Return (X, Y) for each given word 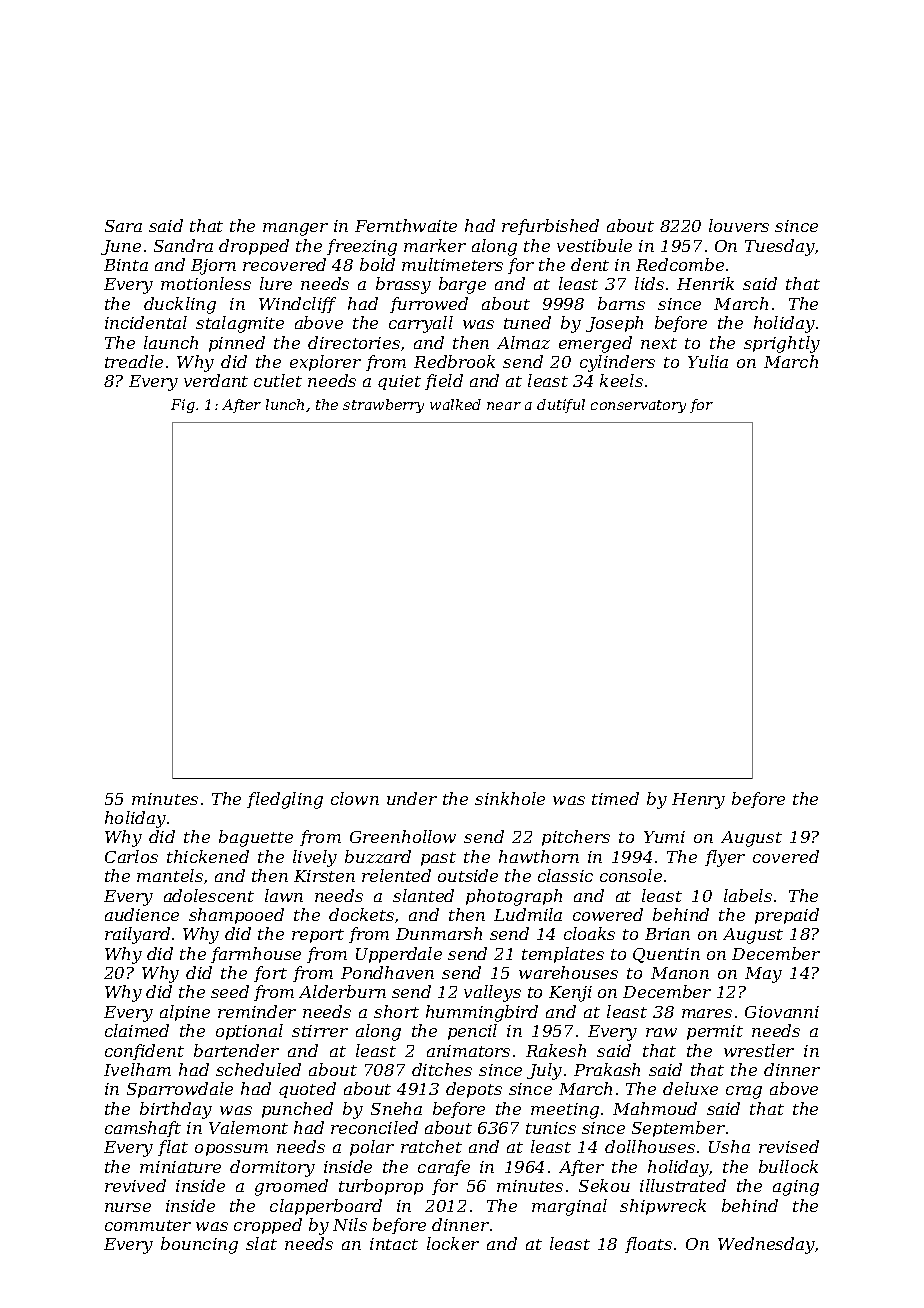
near (504, 406)
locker (453, 1243)
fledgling (285, 800)
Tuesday (780, 247)
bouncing (199, 1245)
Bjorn (213, 267)
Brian (667, 934)
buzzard (378, 856)
